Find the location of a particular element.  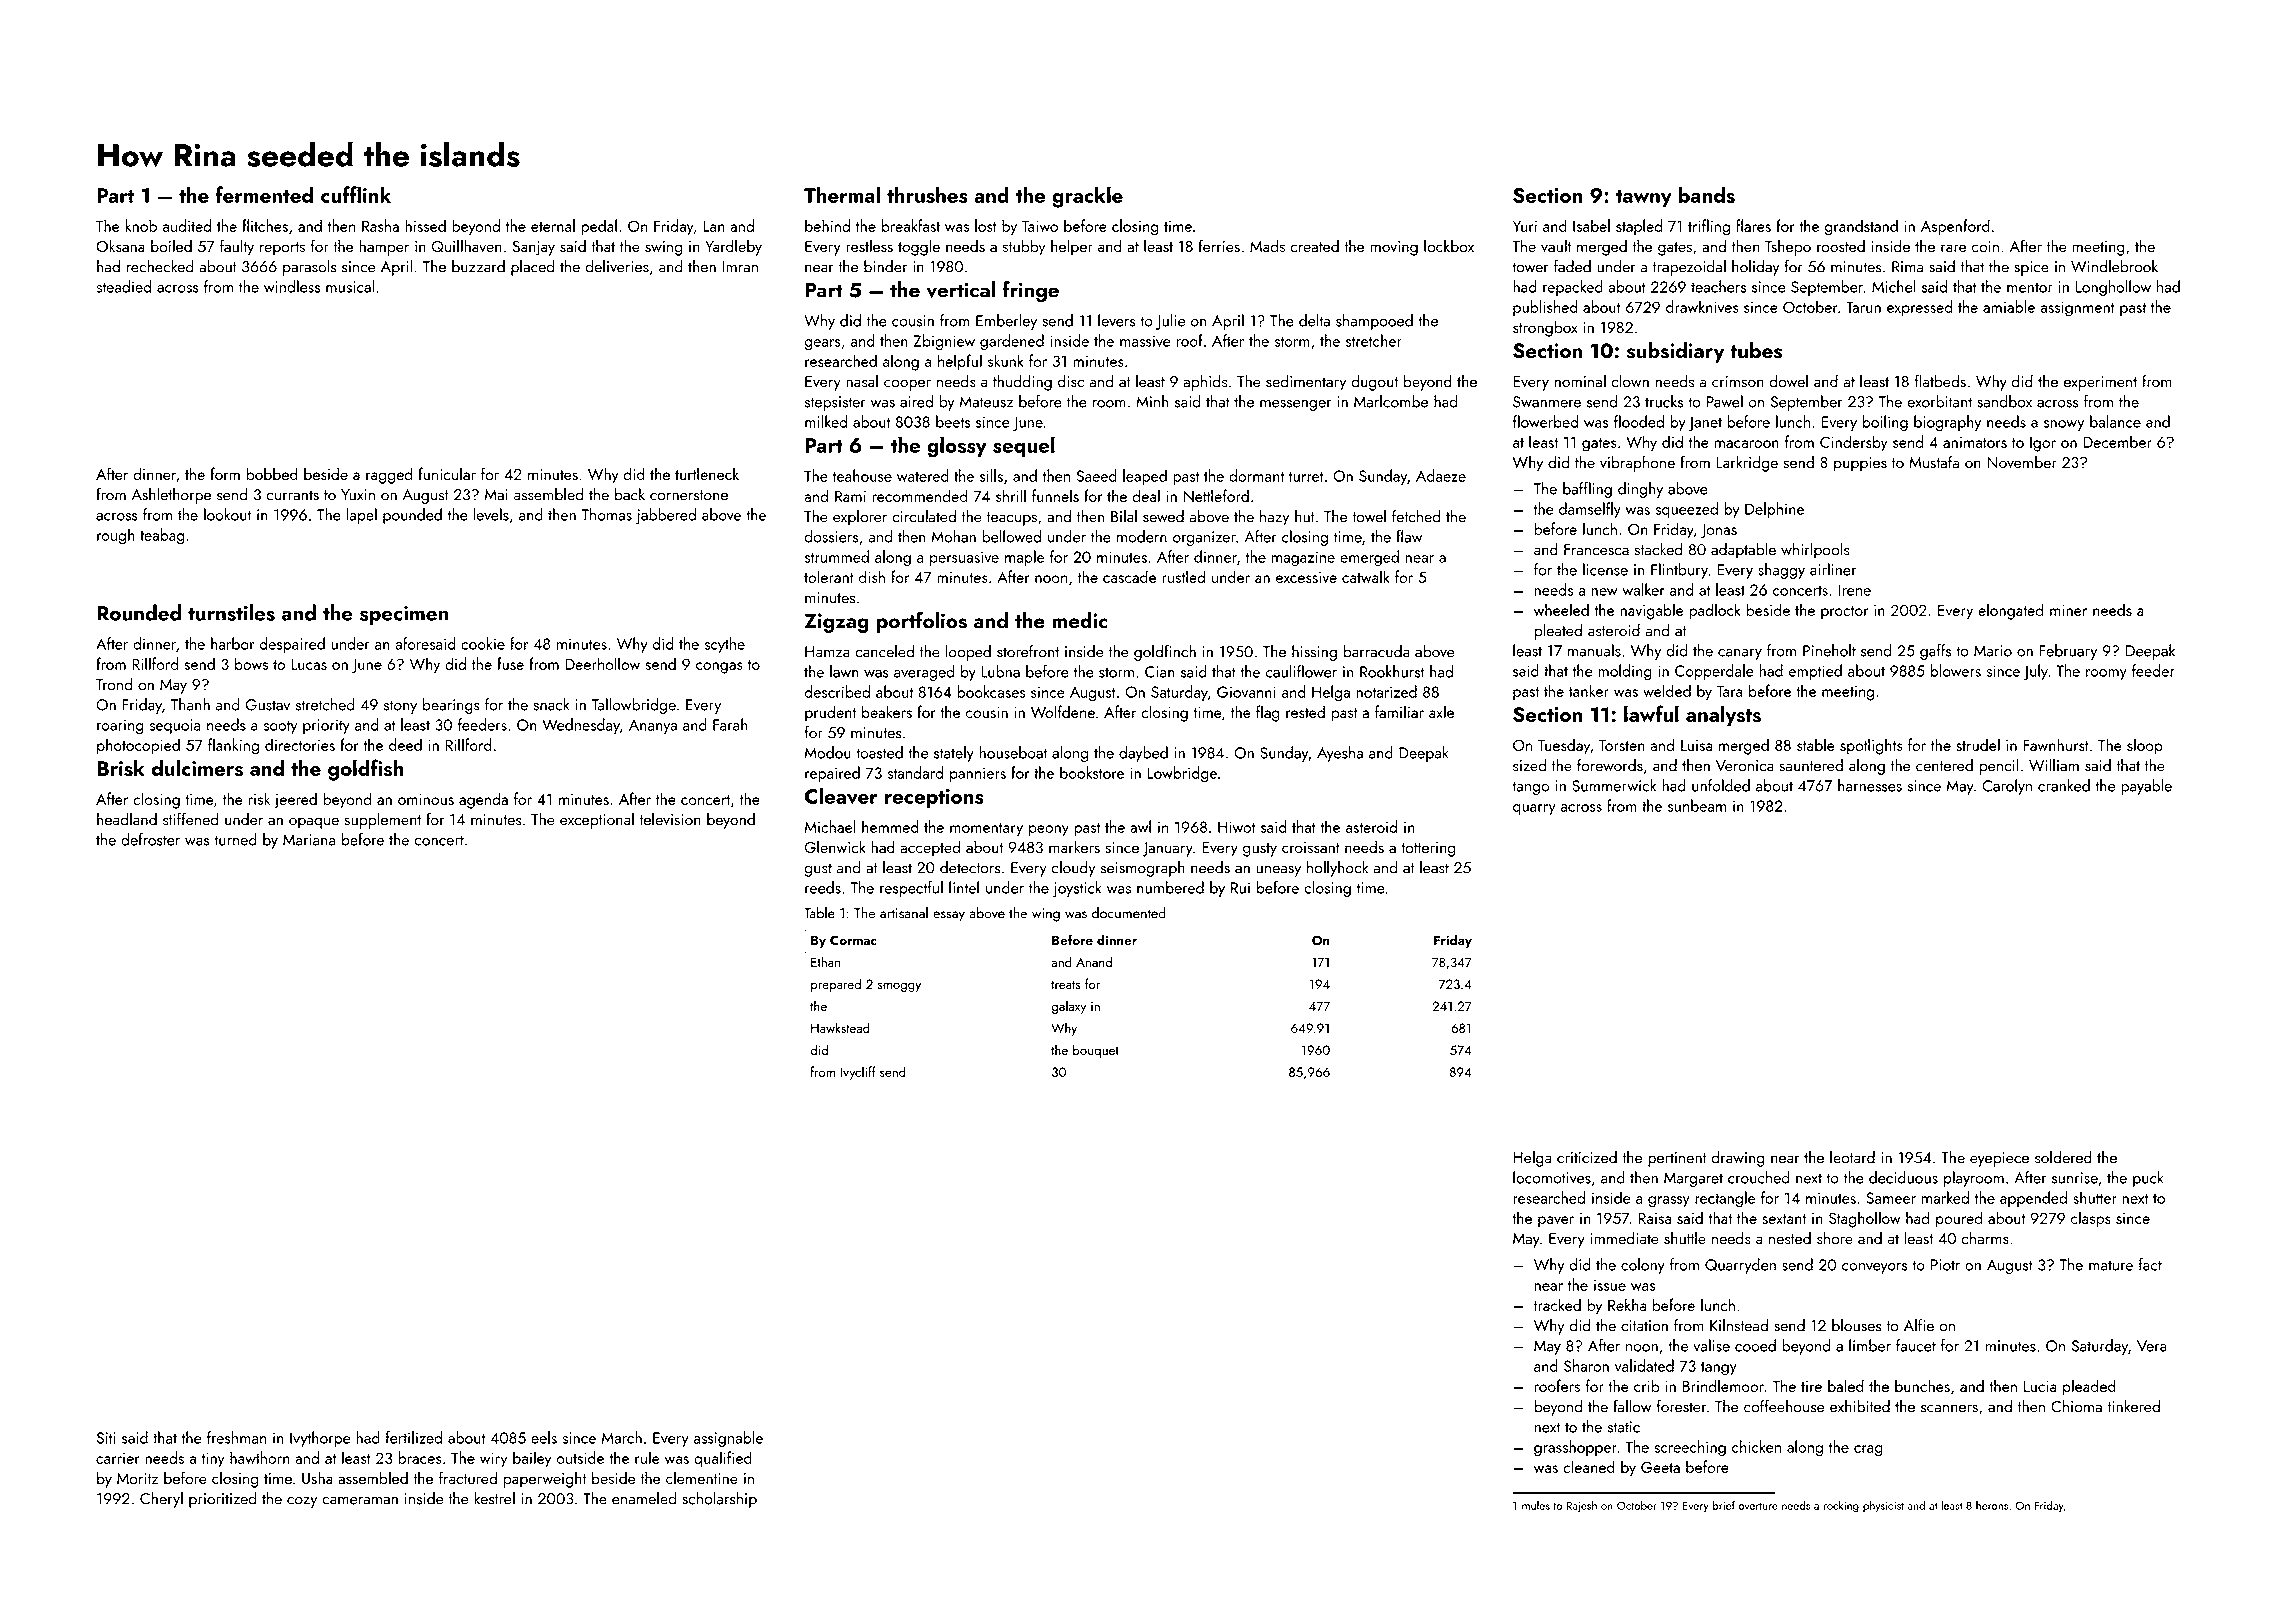

eyepiece is located at coordinates (1999, 1159).
